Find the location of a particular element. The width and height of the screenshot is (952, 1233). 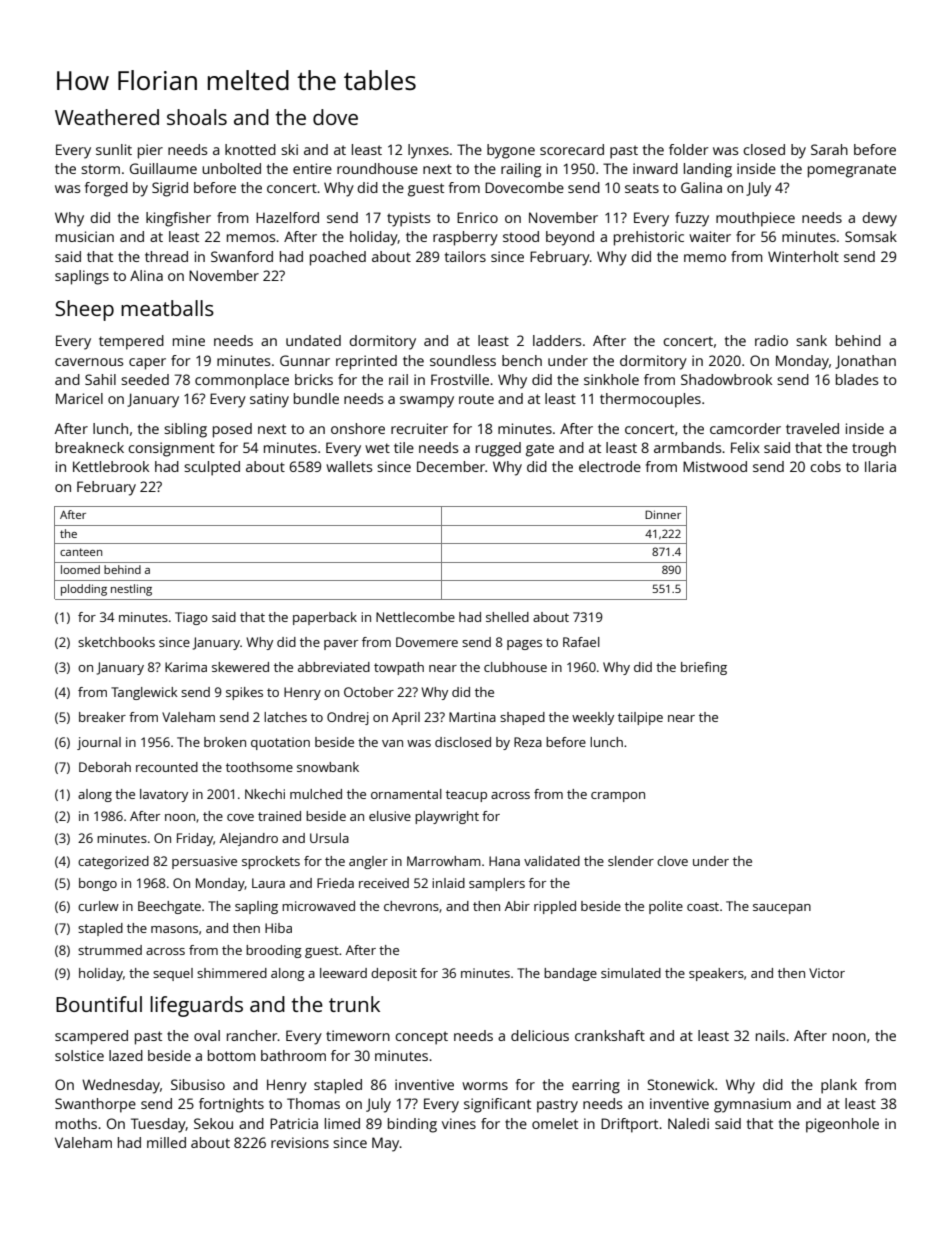

Victor is located at coordinates (827, 973).
